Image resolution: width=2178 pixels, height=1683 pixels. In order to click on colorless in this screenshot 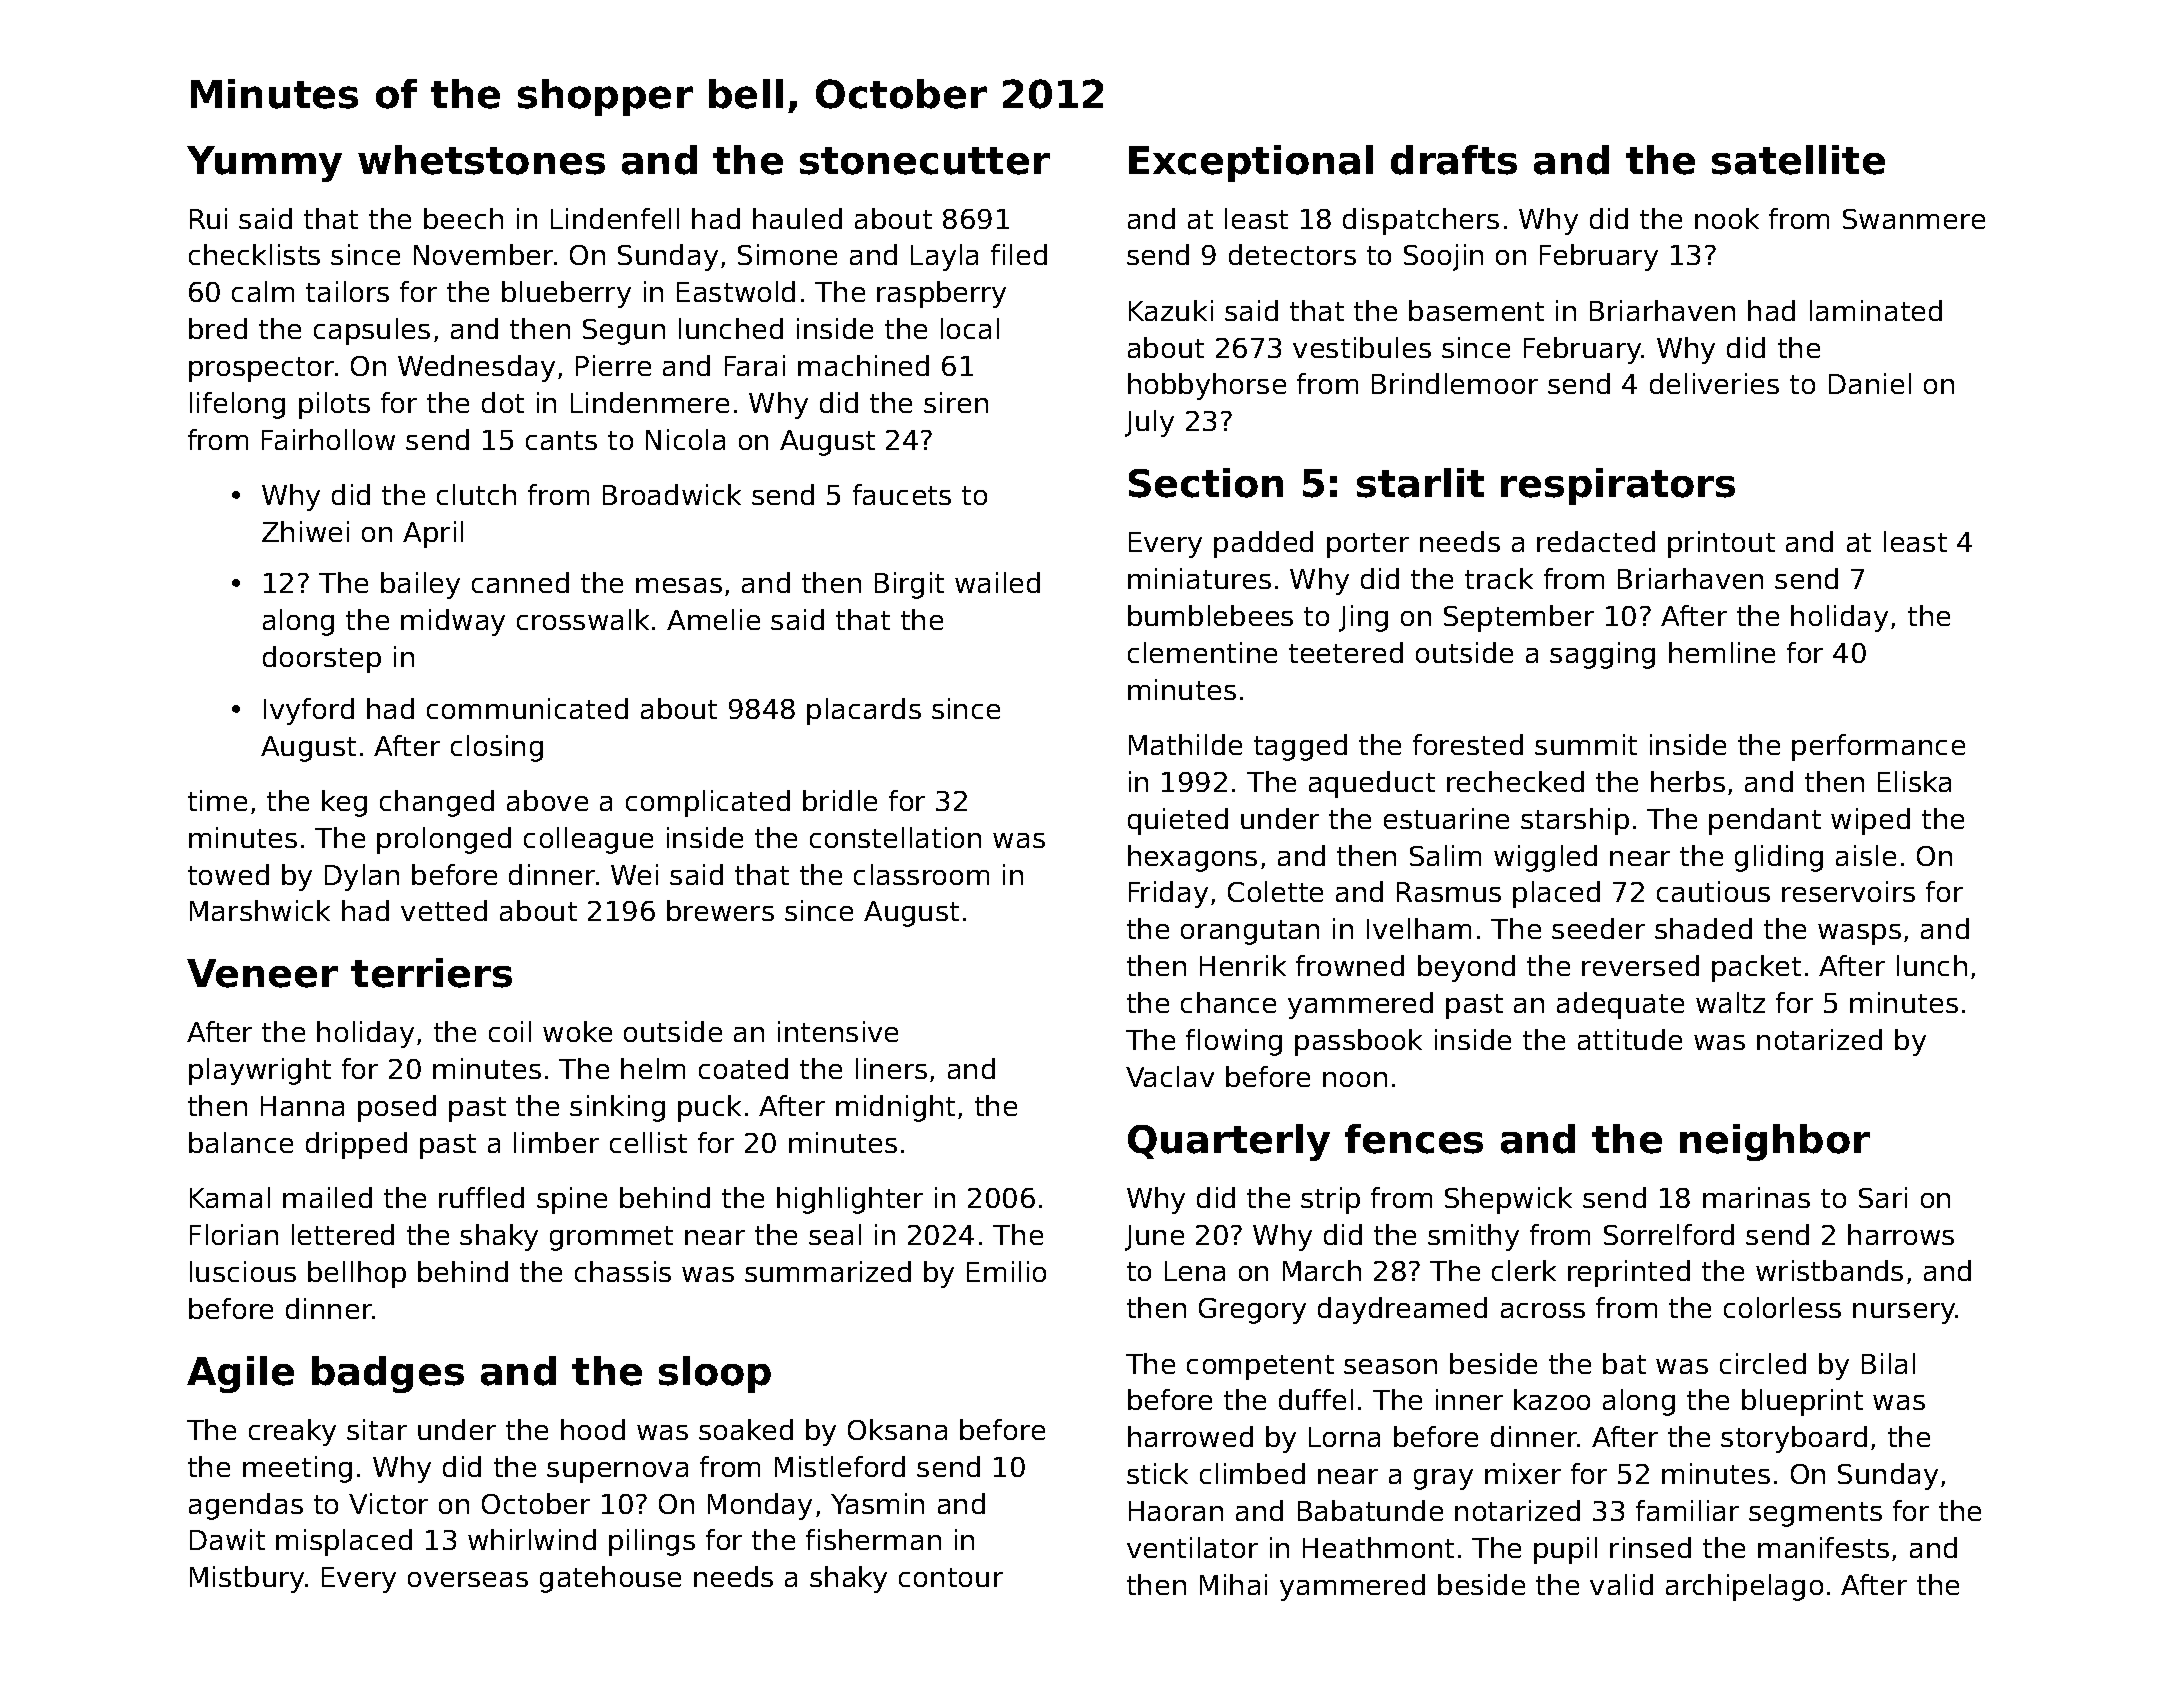, I will do `click(1782, 1307)`.
